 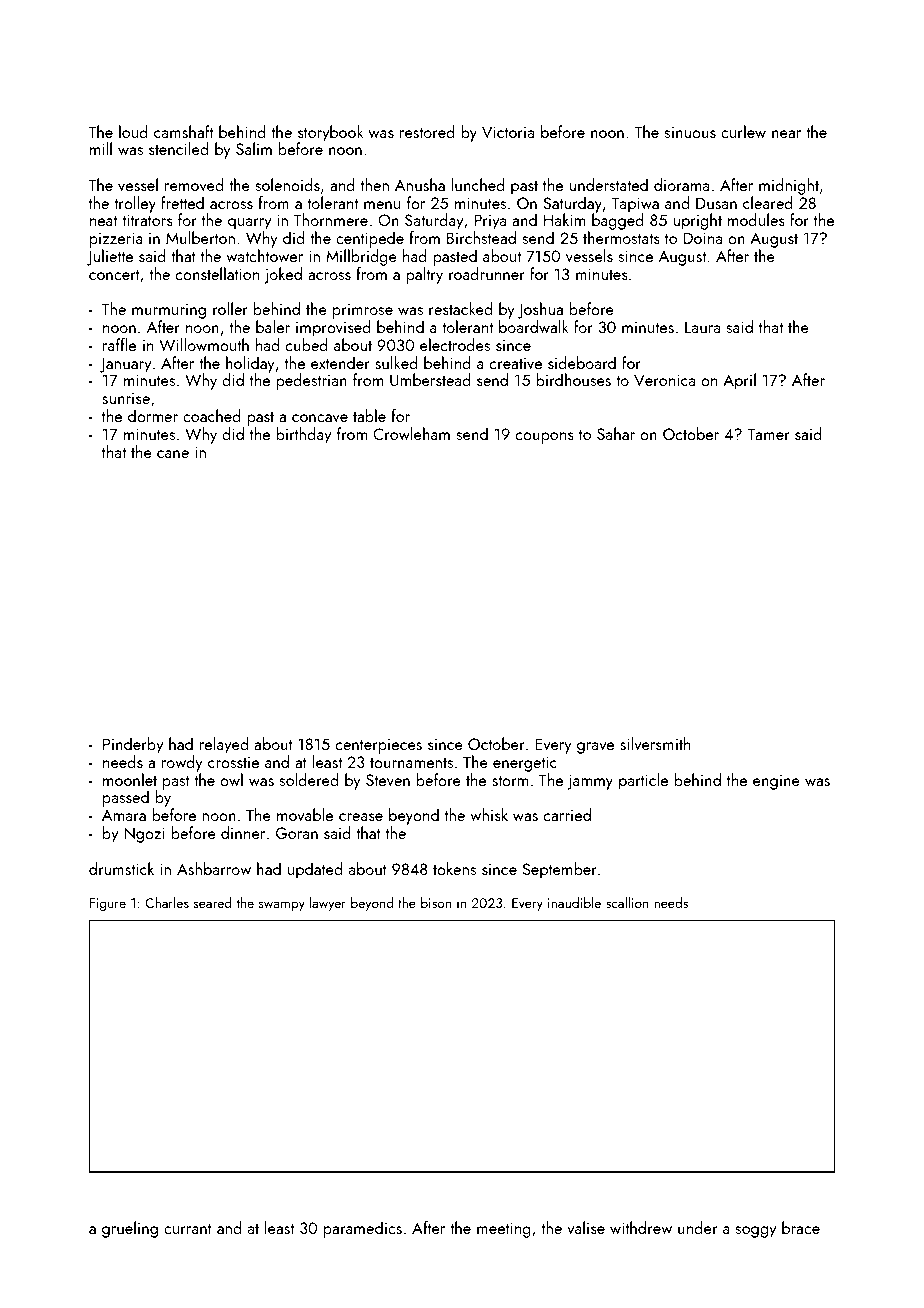 What do you see at coordinates (776, 782) in the screenshot?
I see `engine` at bounding box center [776, 782].
